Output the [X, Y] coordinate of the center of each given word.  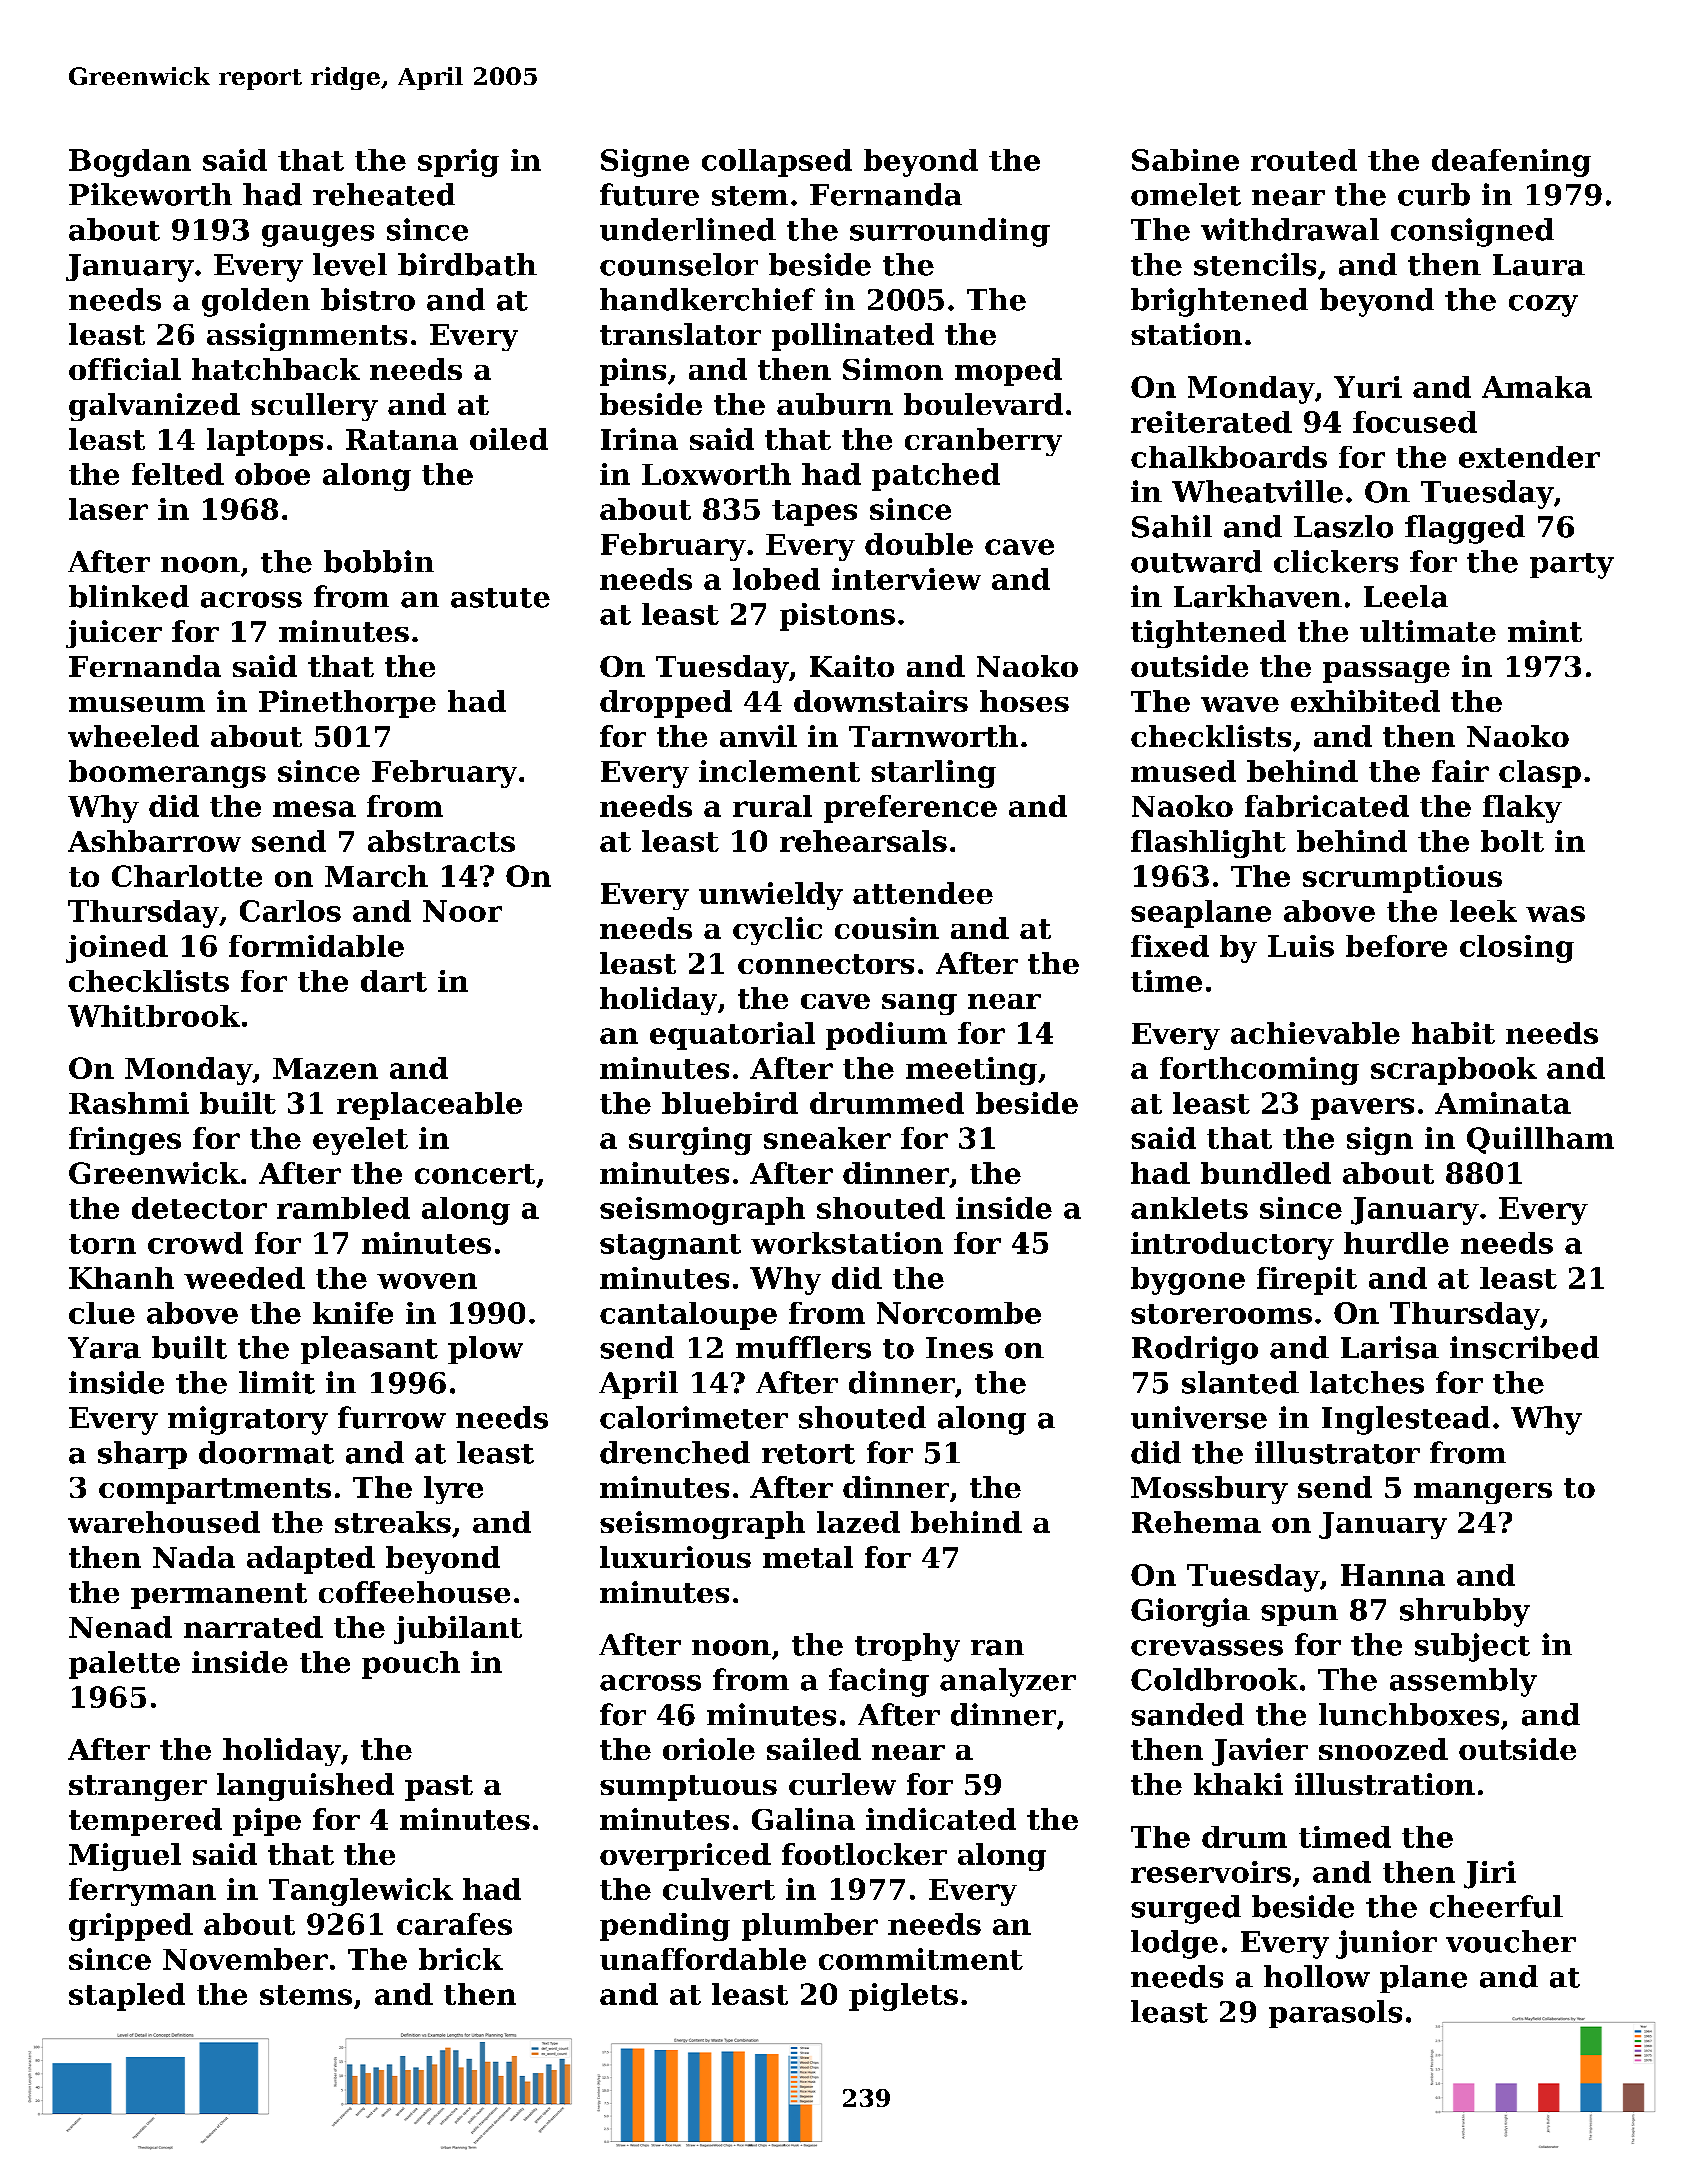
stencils [1255, 264]
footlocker [864, 1854]
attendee [923, 893]
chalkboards [1229, 457]
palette [124, 1665]
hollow [1317, 1976]
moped [1008, 372]
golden [256, 302]
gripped [131, 1927]
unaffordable [703, 1959]
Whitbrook [154, 1016]
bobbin [379, 561]
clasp [1540, 774]
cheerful [1496, 1906]
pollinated [853, 337]
